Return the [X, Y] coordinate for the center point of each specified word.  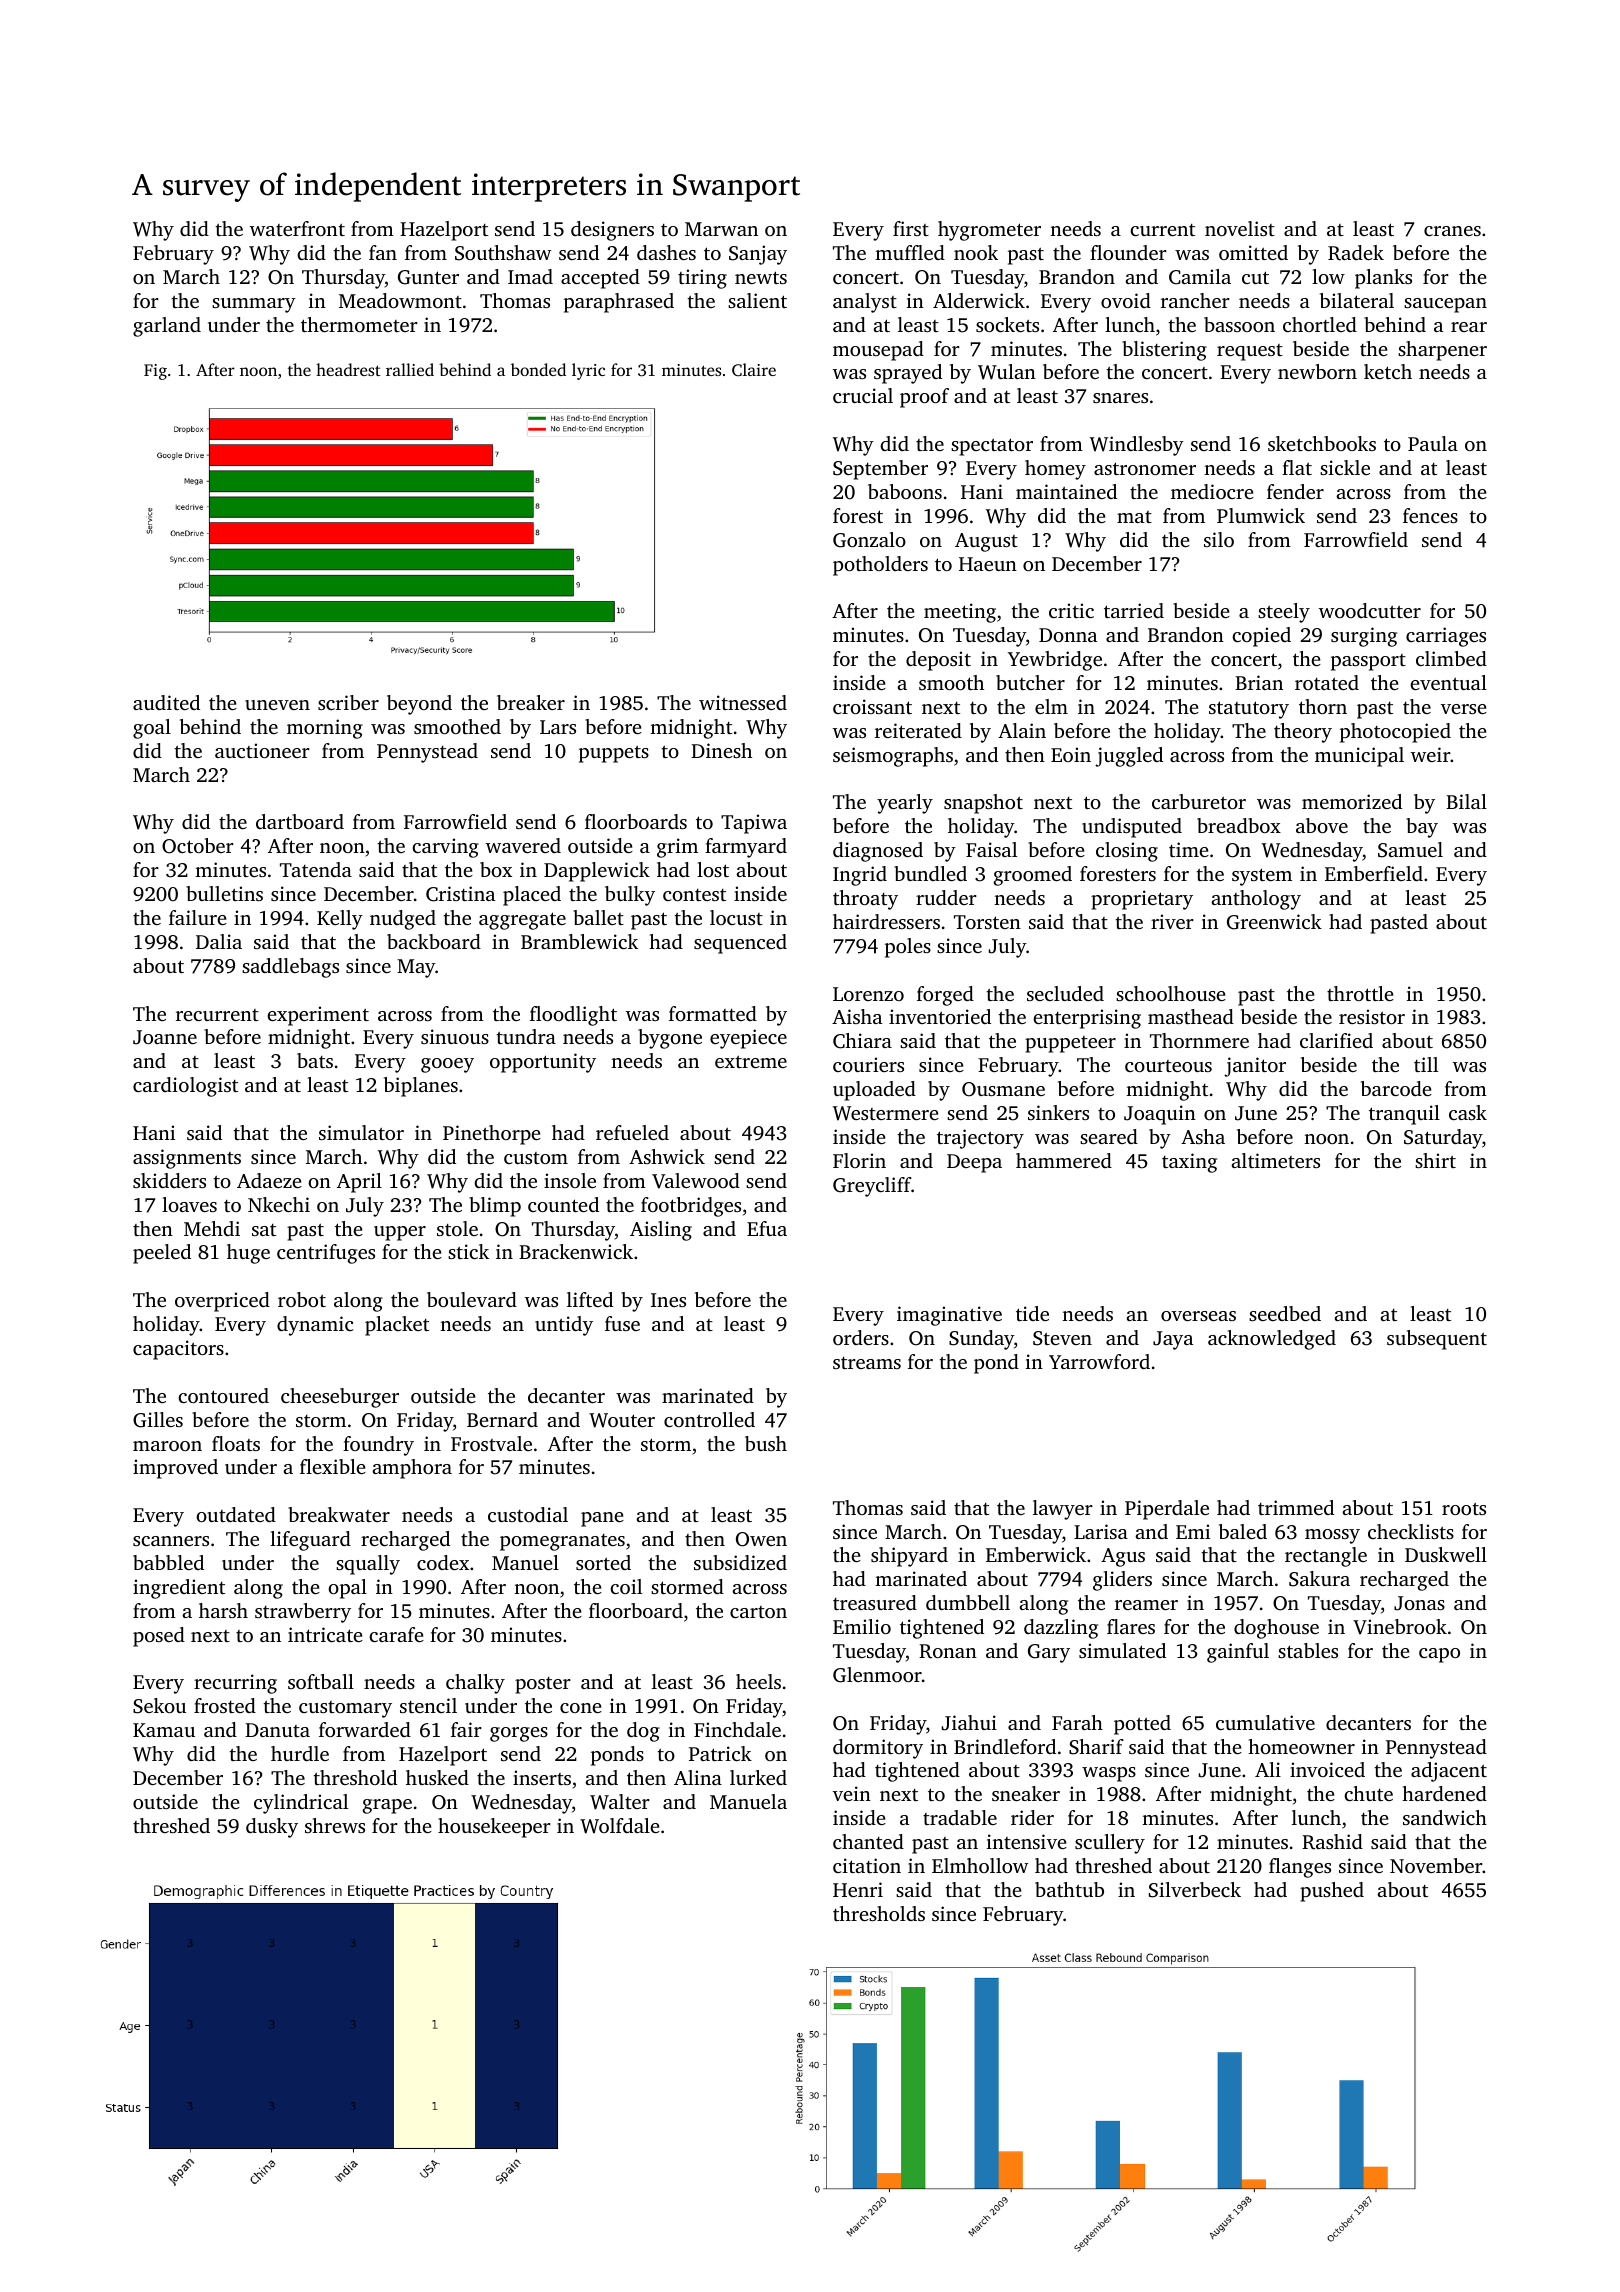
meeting [960, 613]
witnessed [743, 702]
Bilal [1466, 801]
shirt [1435, 1160]
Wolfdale [620, 1826]
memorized [1352, 801]
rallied [410, 369]
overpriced [222, 1302]
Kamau [164, 1730]
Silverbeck [1195, 1890]
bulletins [224, 893]
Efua [767, 1228]
